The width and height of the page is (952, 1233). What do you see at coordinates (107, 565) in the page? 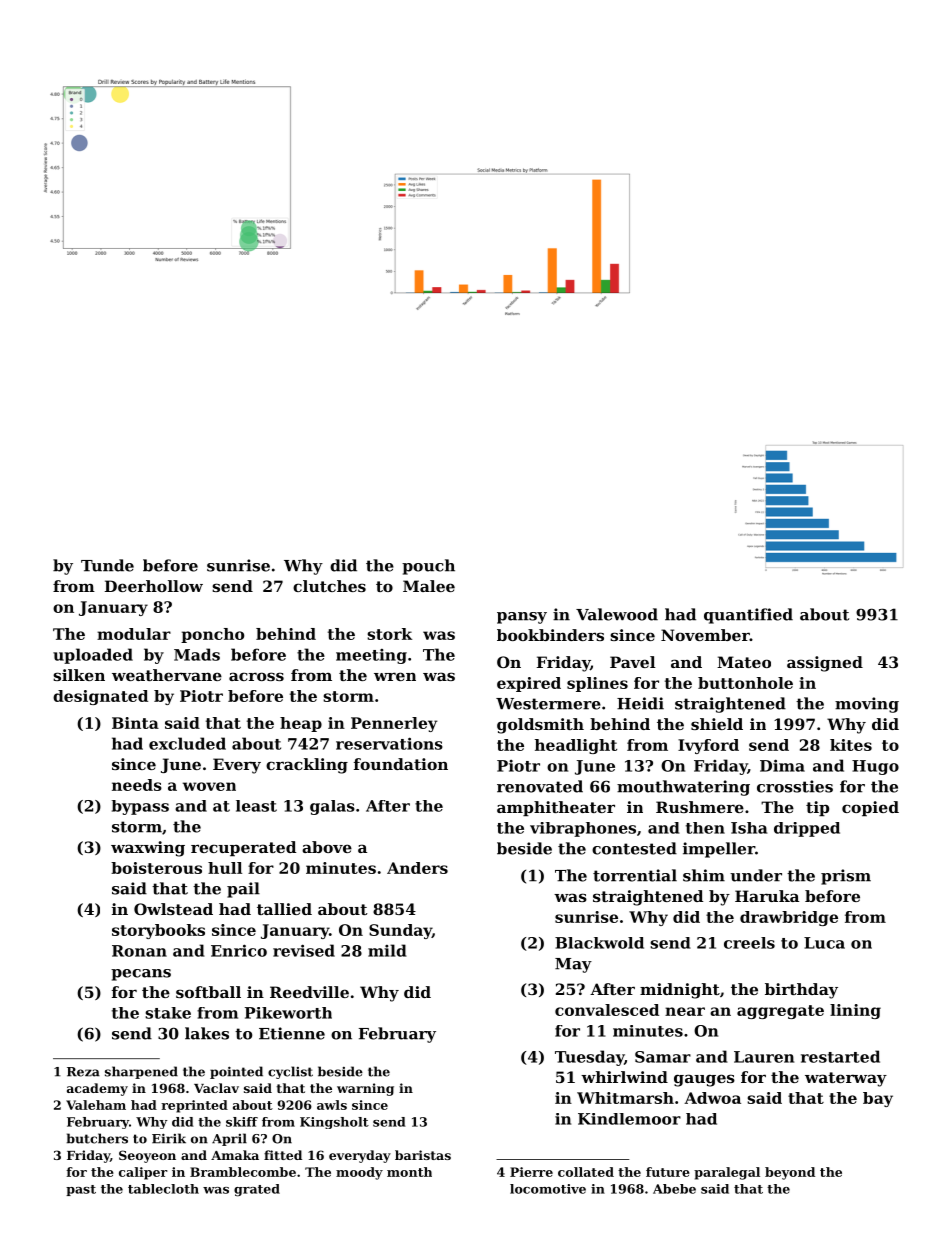
I see `Tunde` at bounding box center [107, 565].
